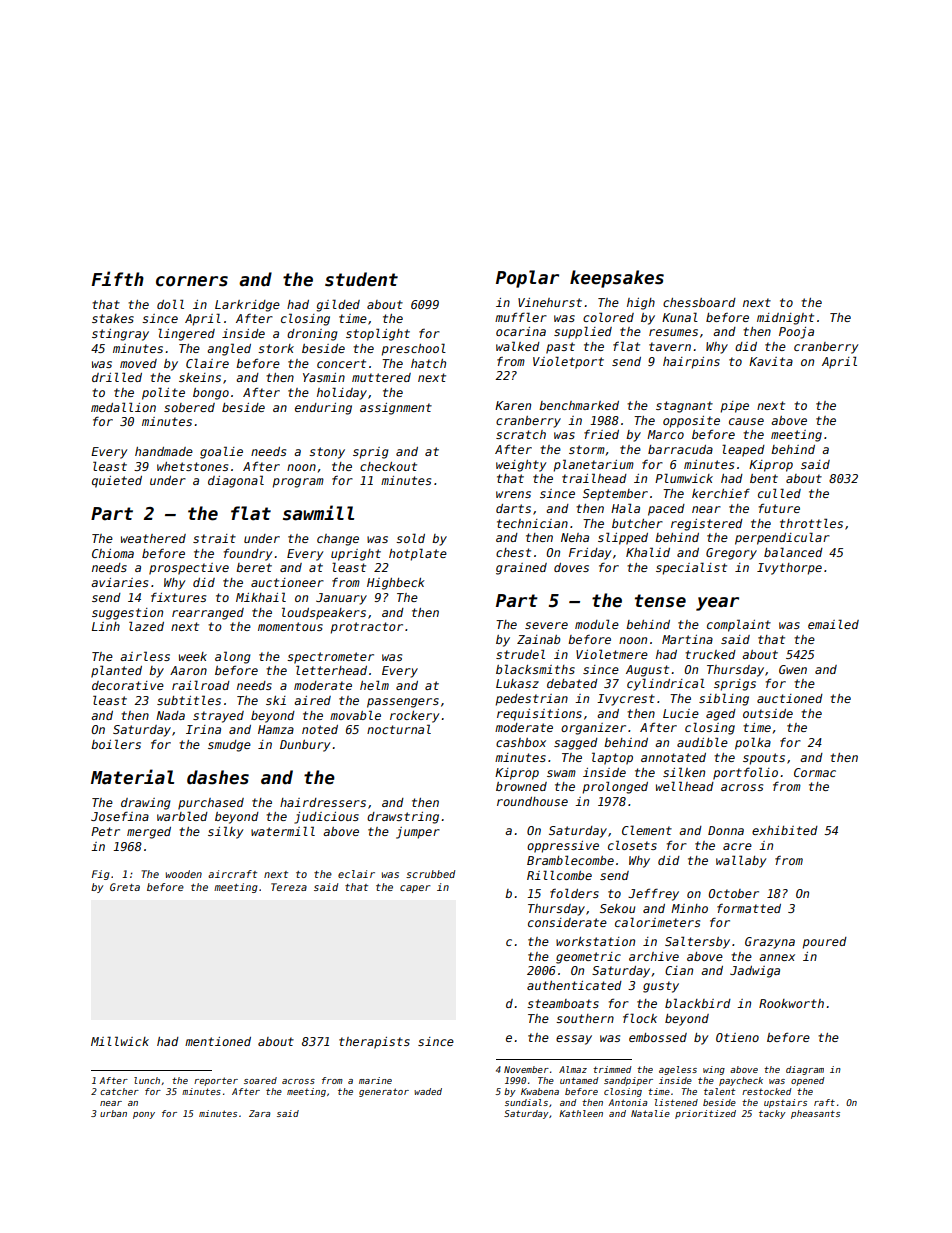 The height and width of the page is (1233, 952). What do you see at coordinates (399, 729) in the page?
I see `nocturnal` at bounding box center [399, 729].
